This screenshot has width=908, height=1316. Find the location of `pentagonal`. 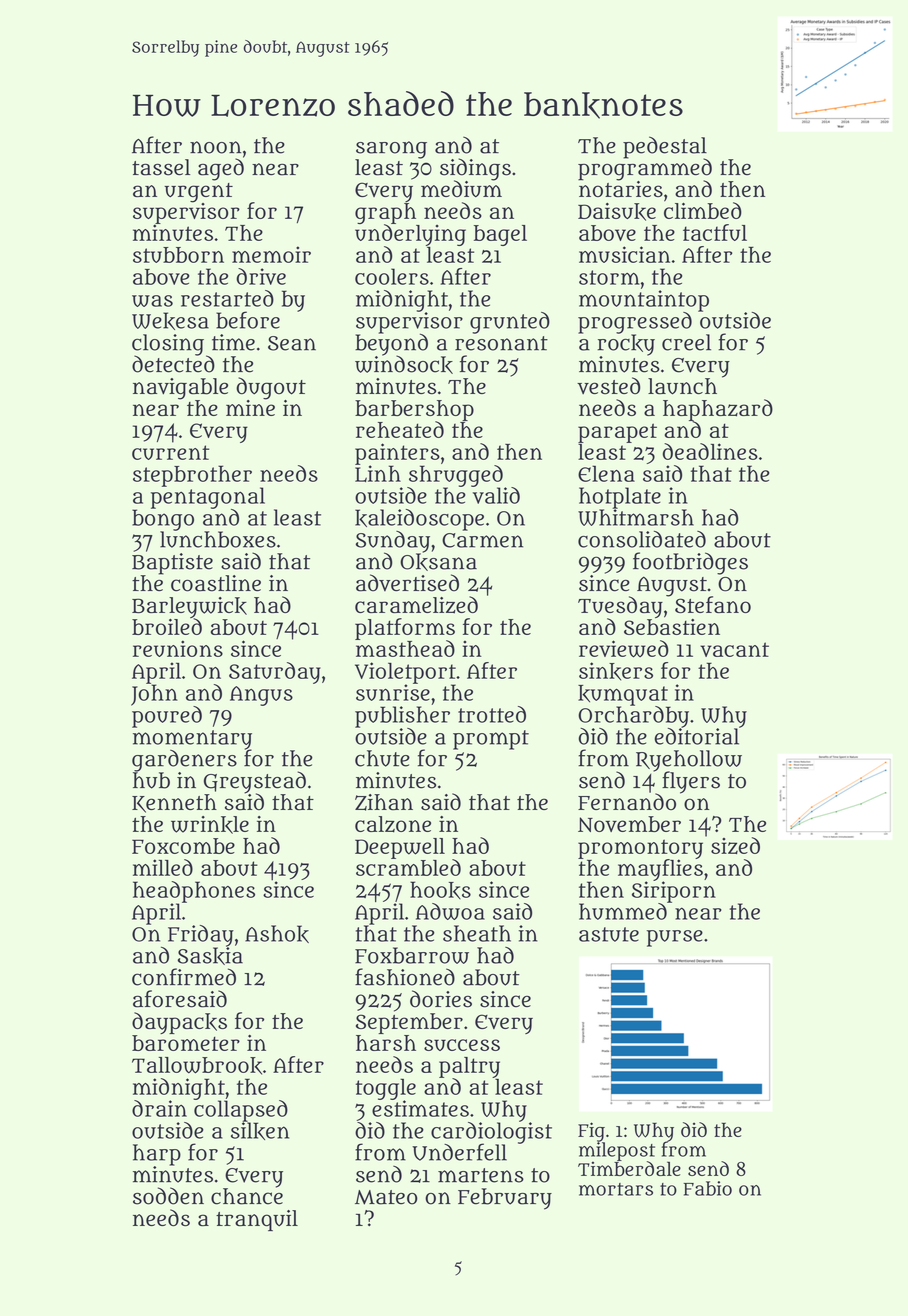

pentagonal is located at coordinates (208, 498).
